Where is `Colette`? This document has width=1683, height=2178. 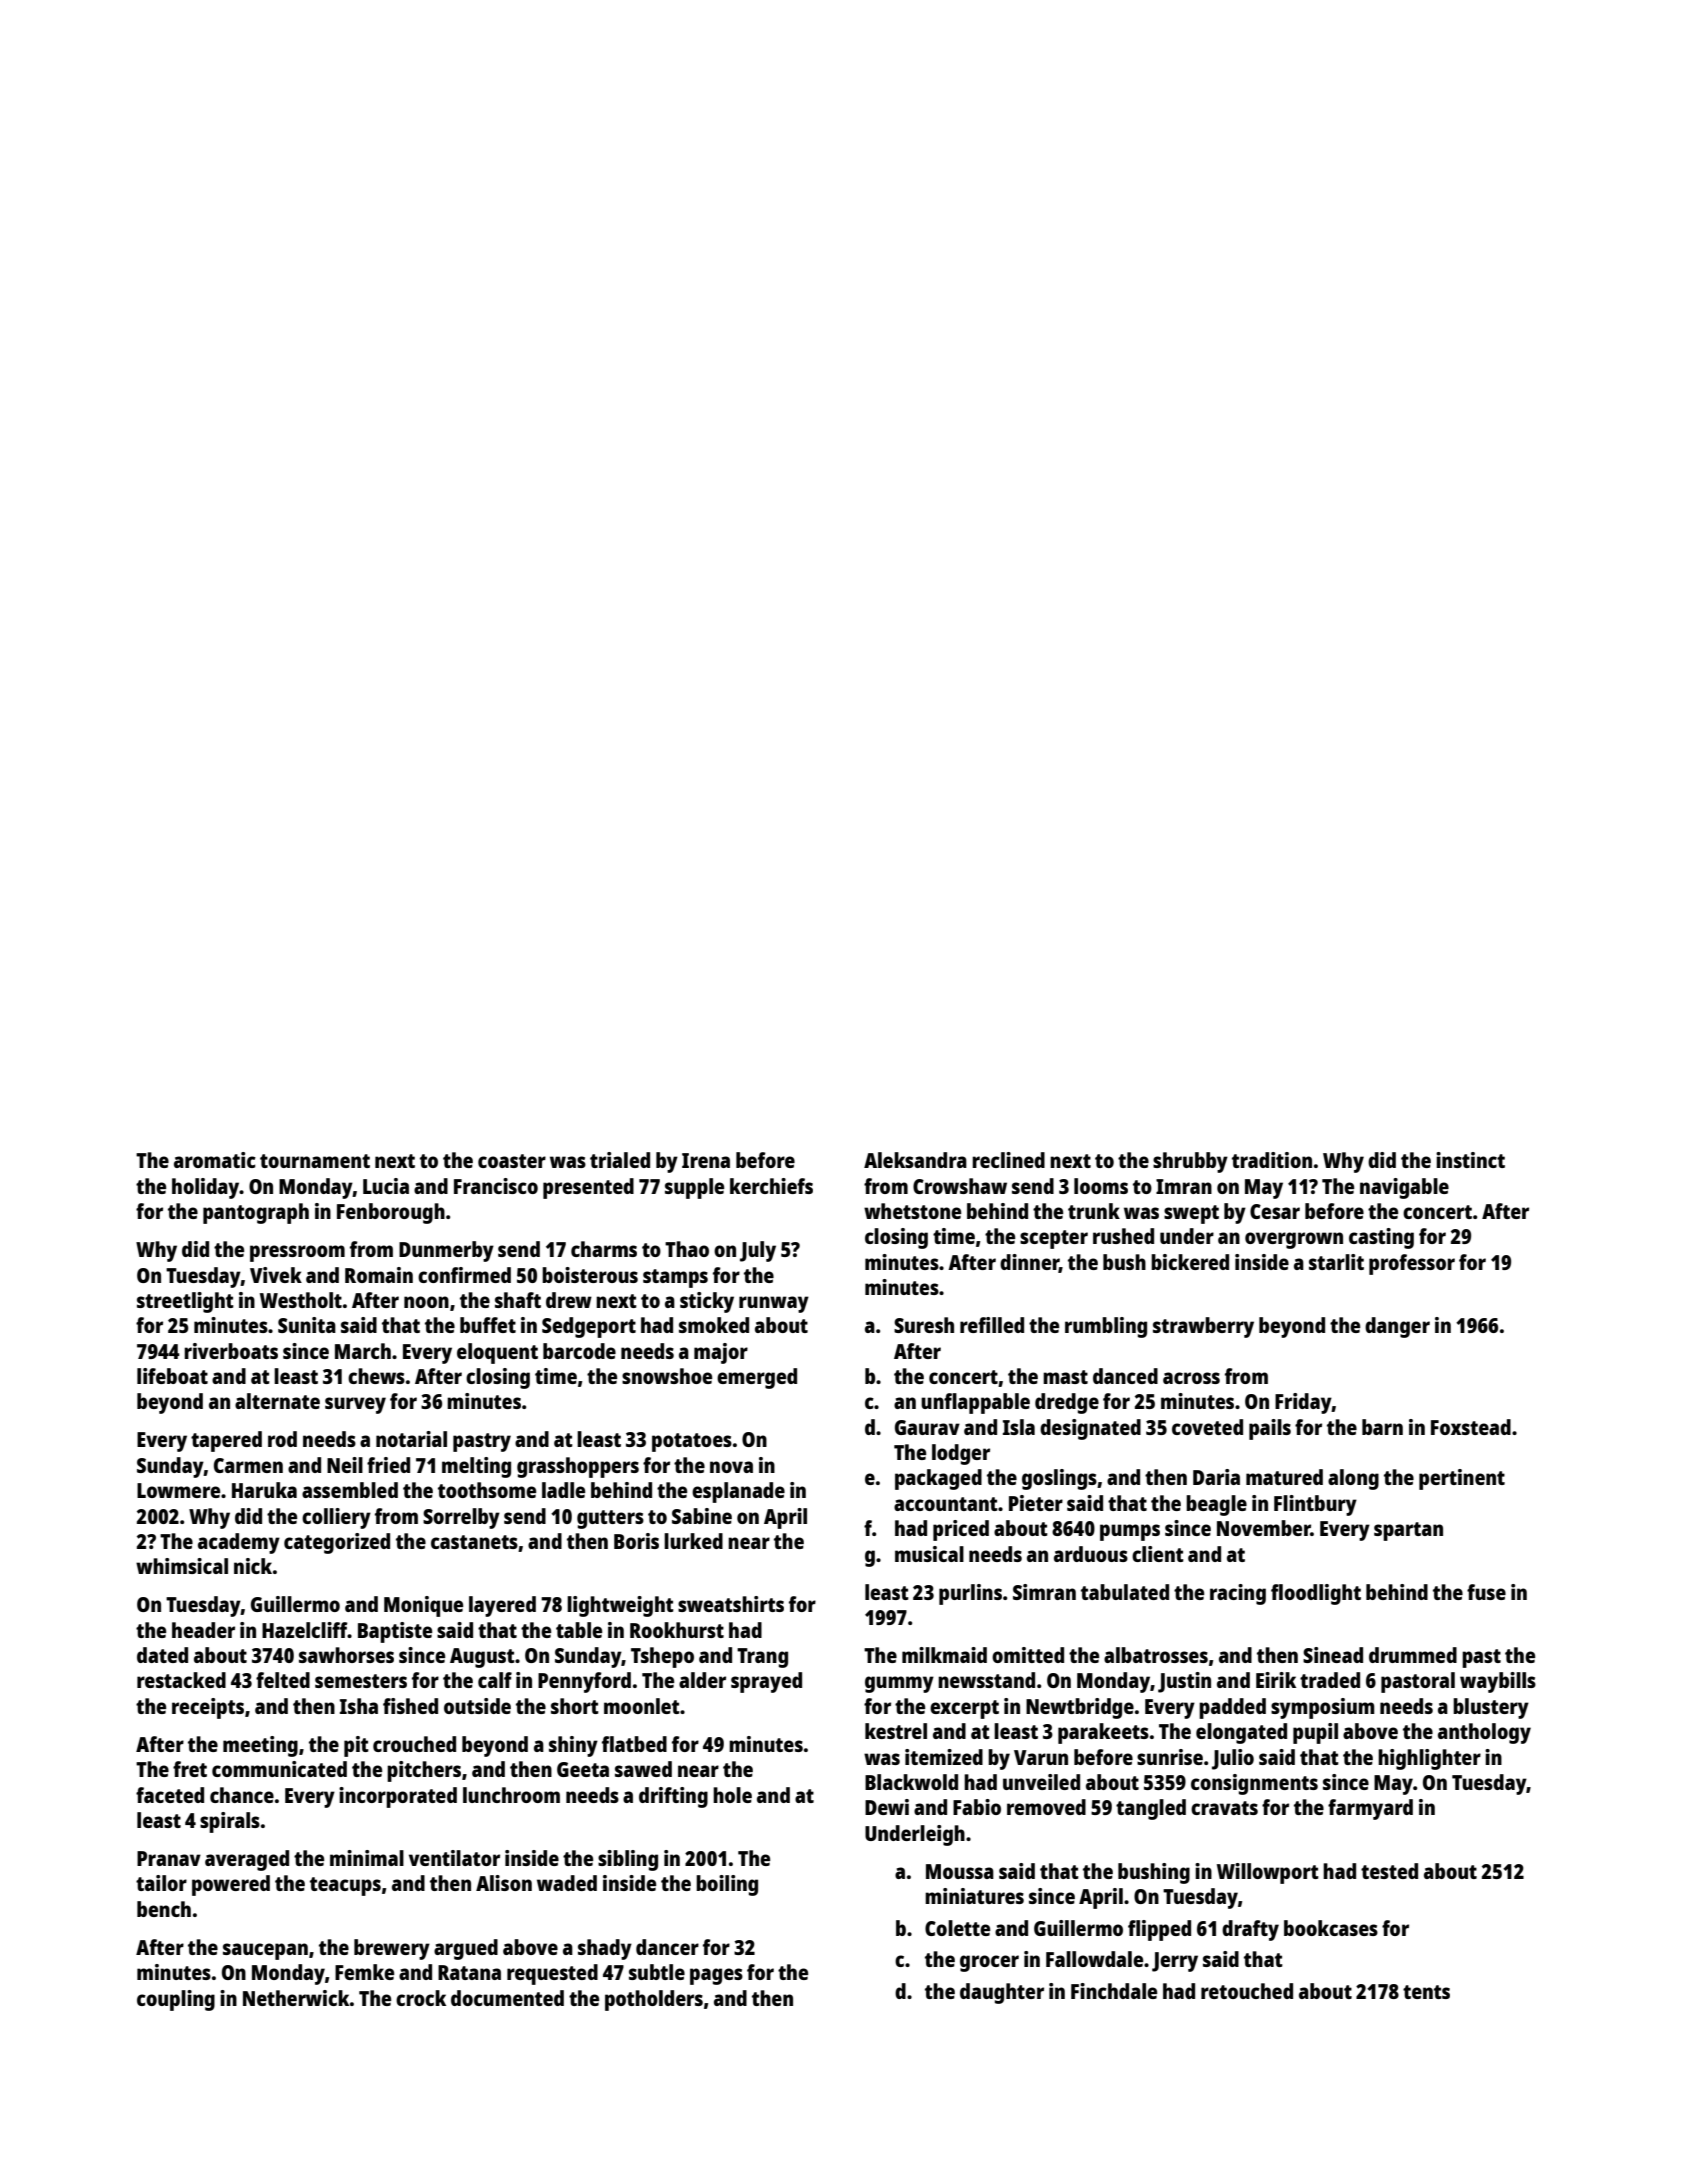
Colette is located at coordinates (957, 1928).
